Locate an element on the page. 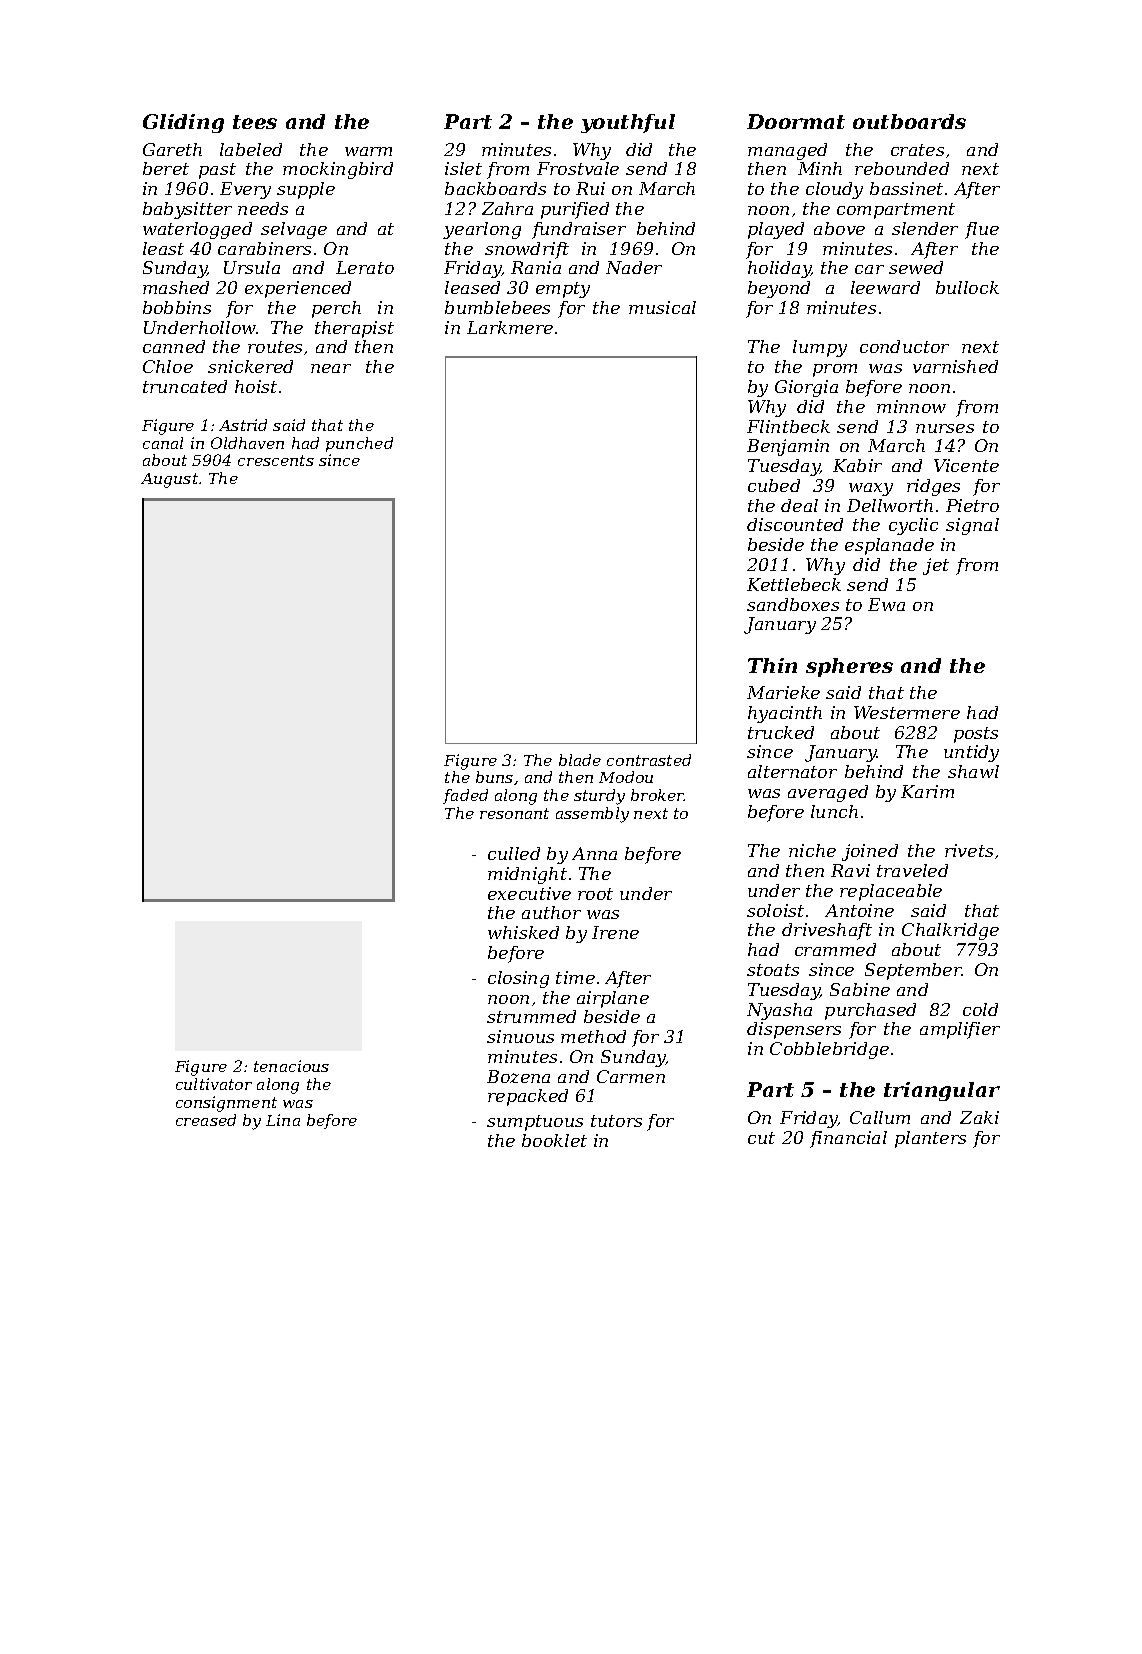 This page has width=1142, height=1654. musical is located at coordinates (662, 307).
